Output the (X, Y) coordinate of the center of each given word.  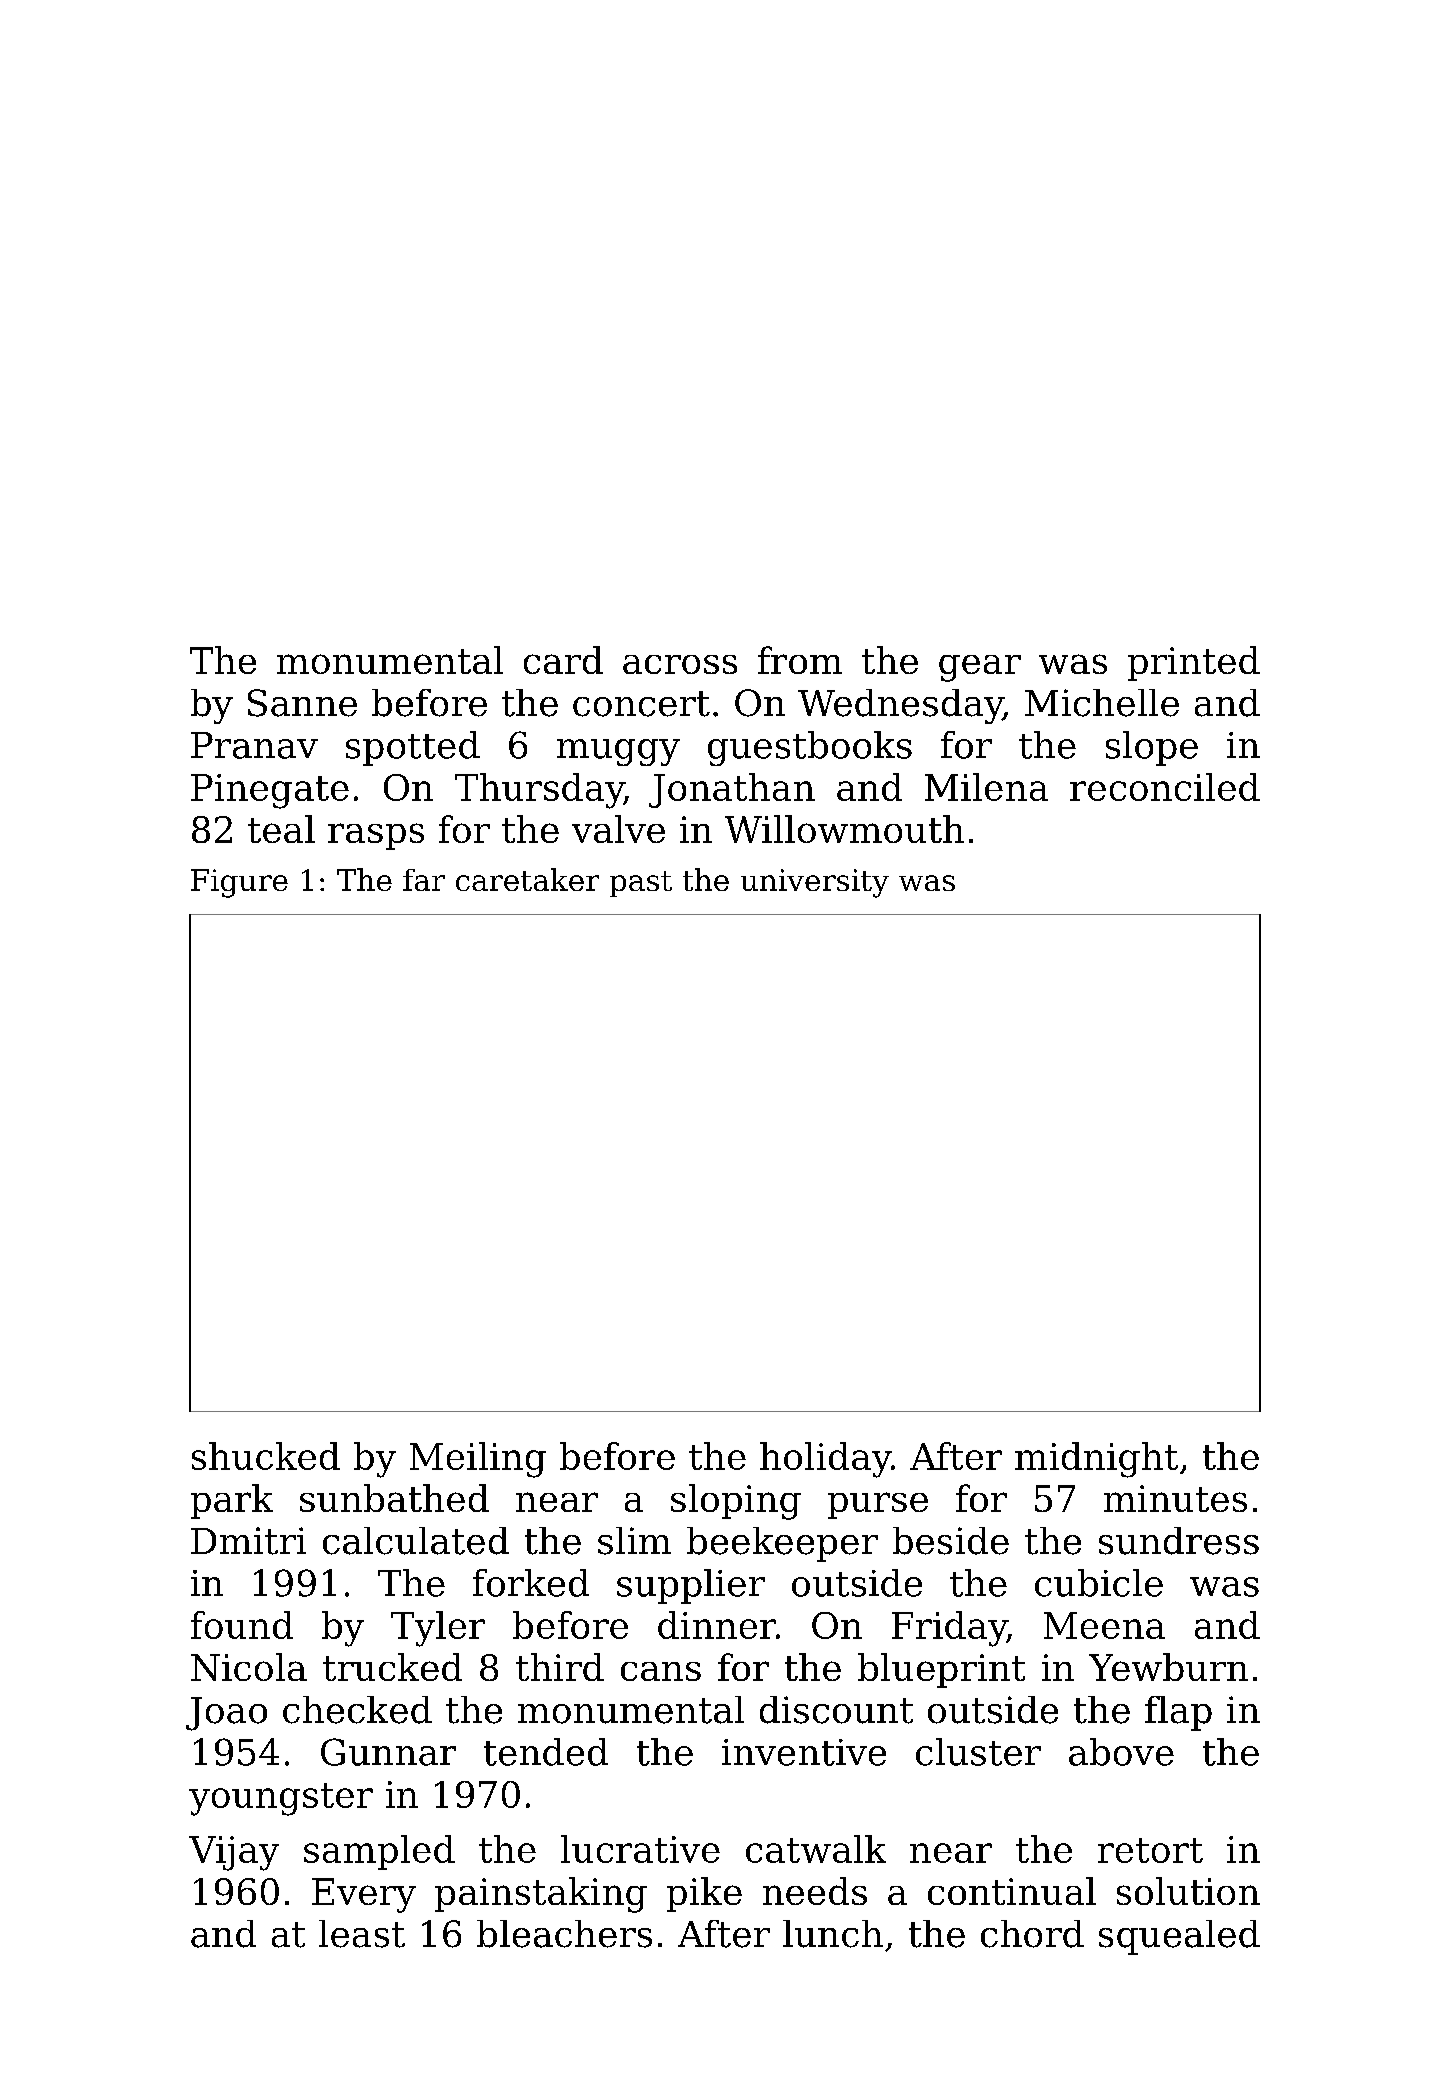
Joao (226, 1714)
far (424, 880)
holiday (825, 1460)
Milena (986, 787)
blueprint (941, 1670)
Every (364, 1895)
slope (1152, 748)
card (563, 660)
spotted (413, 748)
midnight (1096, 1460)
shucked (266, 1456)
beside (951, 1541)
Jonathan (732, 790)
